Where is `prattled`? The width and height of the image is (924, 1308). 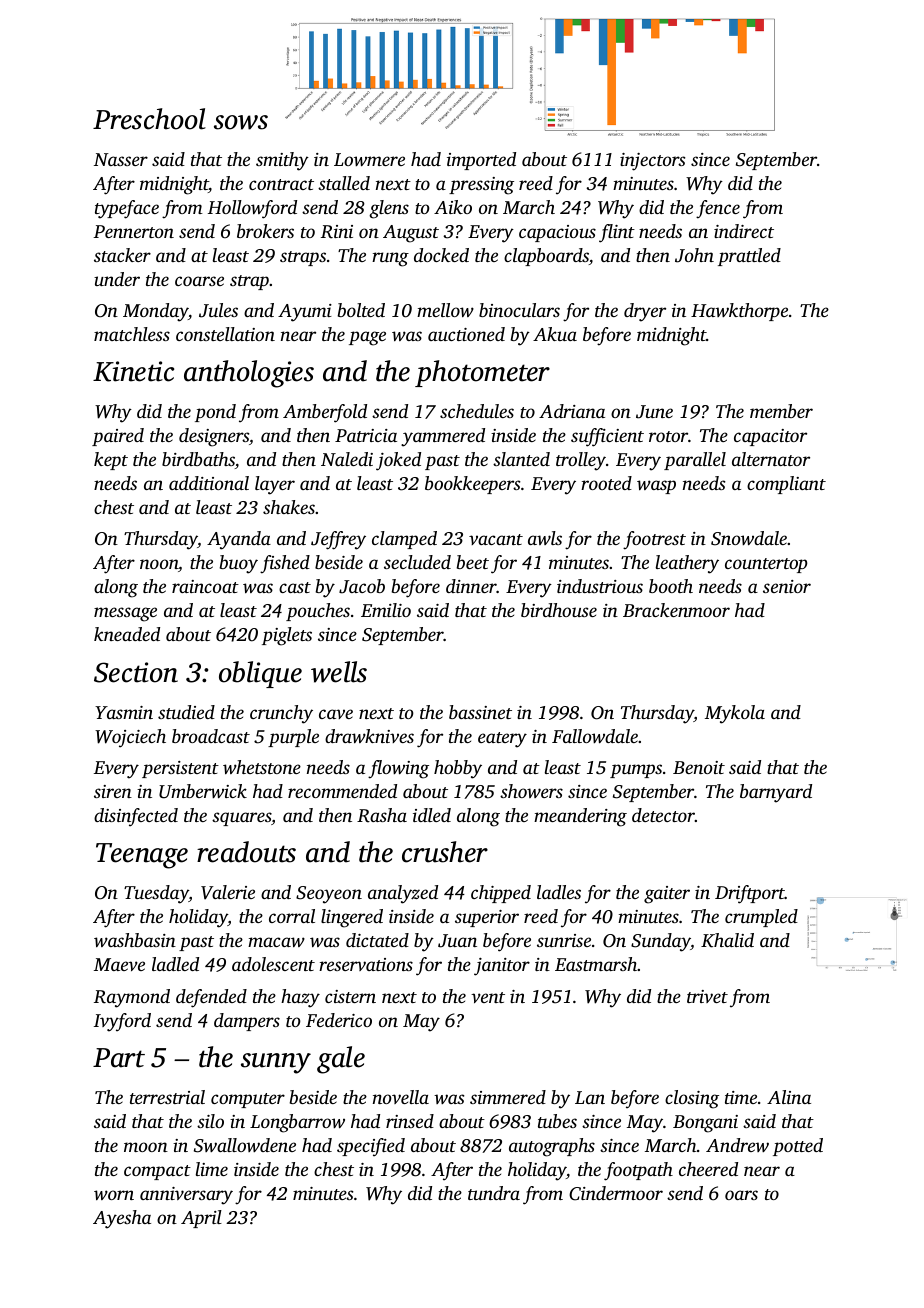 prattled is located at coordinates (749, 257).
